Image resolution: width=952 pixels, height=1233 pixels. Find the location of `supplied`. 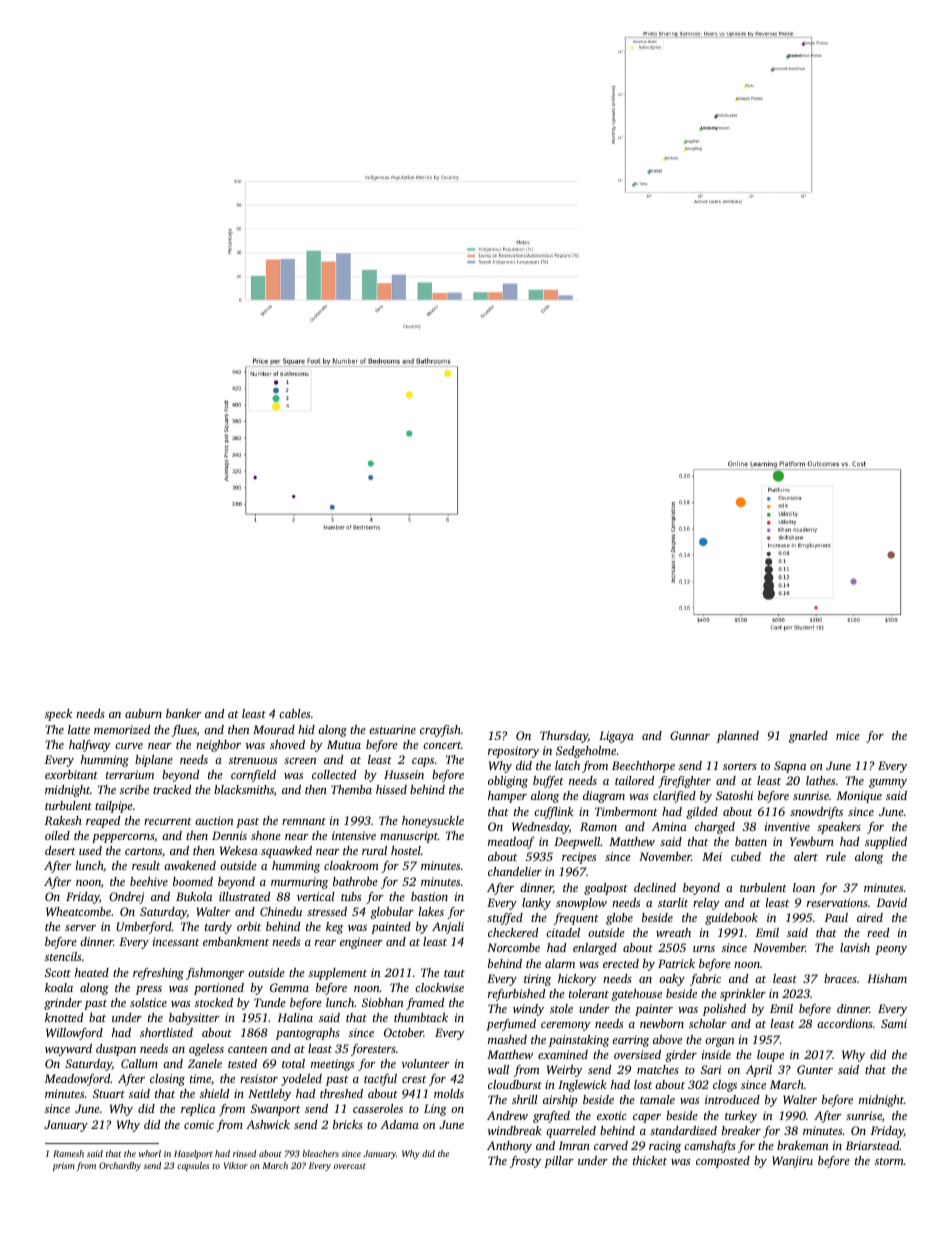

supplied is located at coordinates (886, 843).
